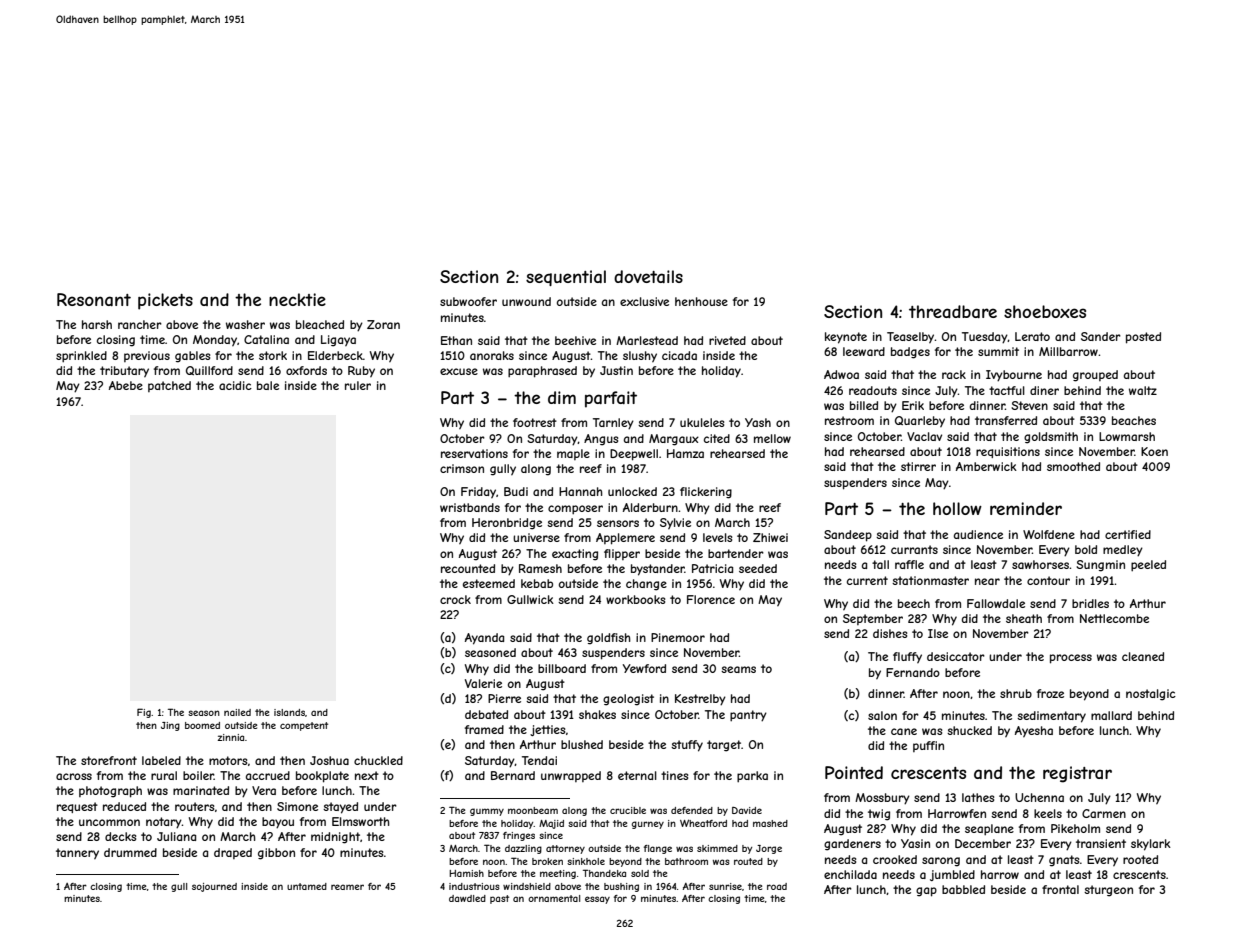  What do you see at coordinates (94, 299) in the image?
I see `Resonant` at bounding box center [94, 299].
